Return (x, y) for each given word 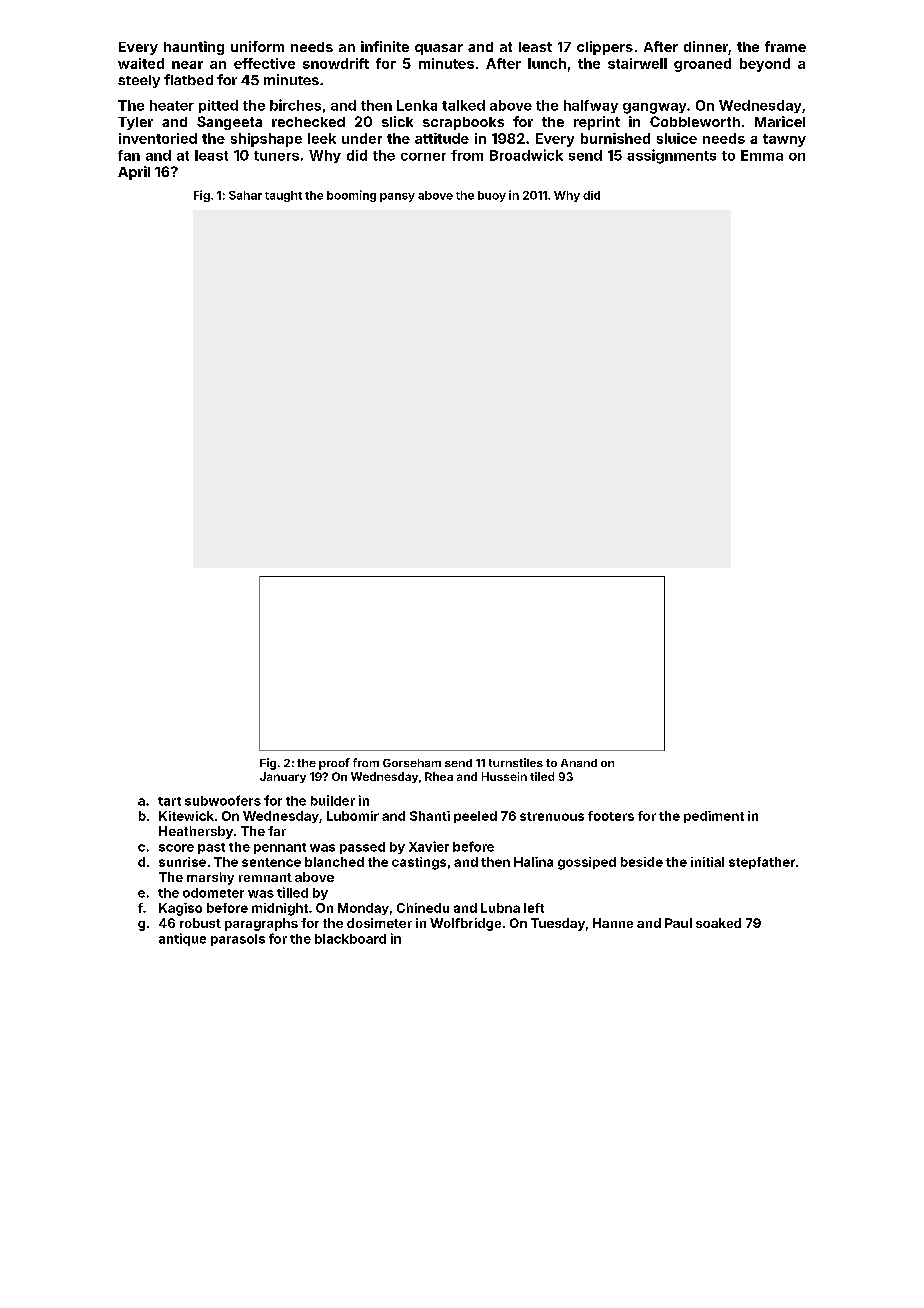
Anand (579, 763)
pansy (397, 197)
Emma (762, 155)
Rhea (439, 776)
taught (283, 196)
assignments (671, 156)
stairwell (637, 63)
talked (463, 105)
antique (182, 939)
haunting (194, 48)
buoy (492, 196)
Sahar (245, 195)
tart (169, 801)
